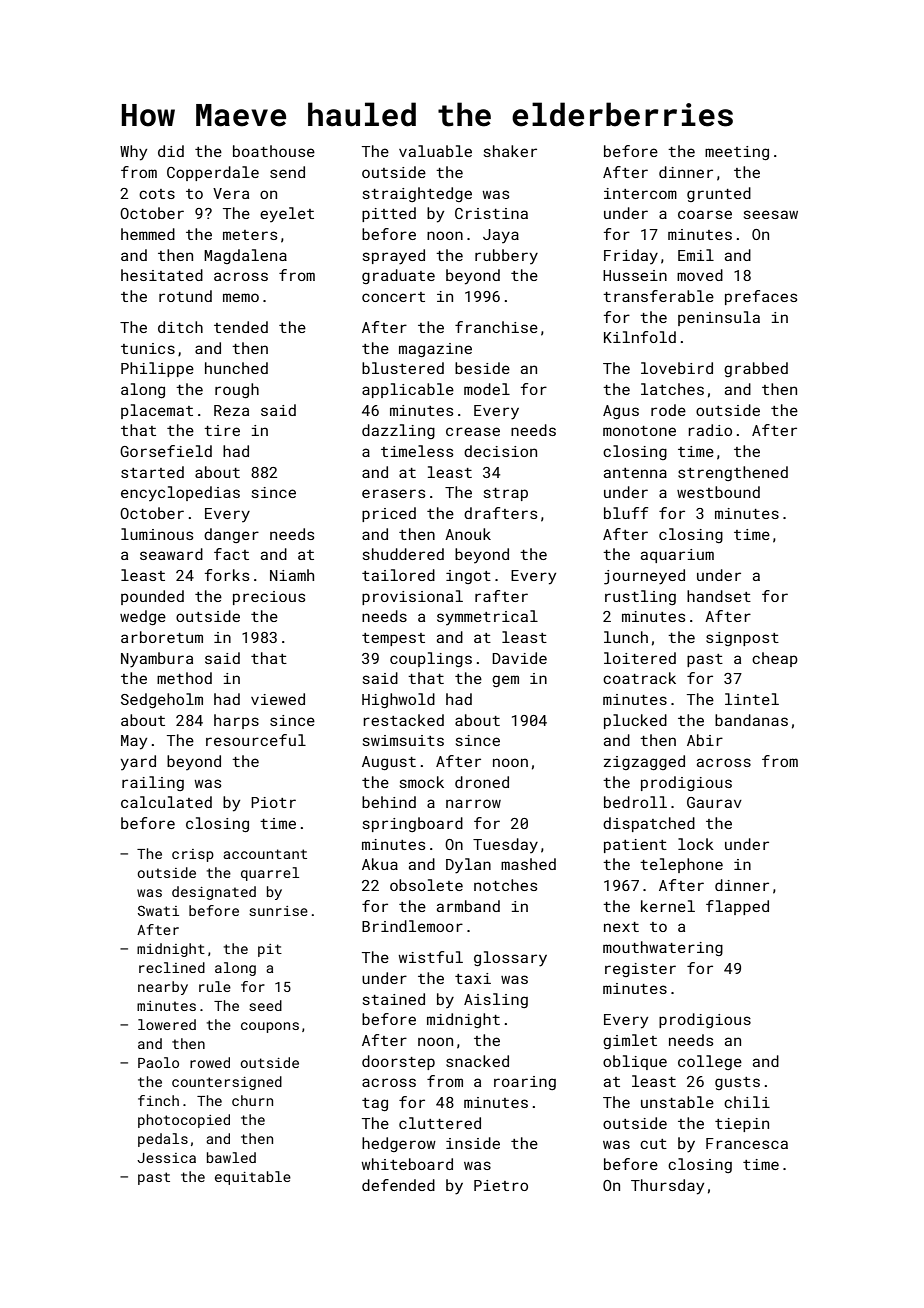 This screenshot has width=924, height=1308. Describe the element at coordinates (510, 151) in the screenshot. I see `shaker` at that location.
